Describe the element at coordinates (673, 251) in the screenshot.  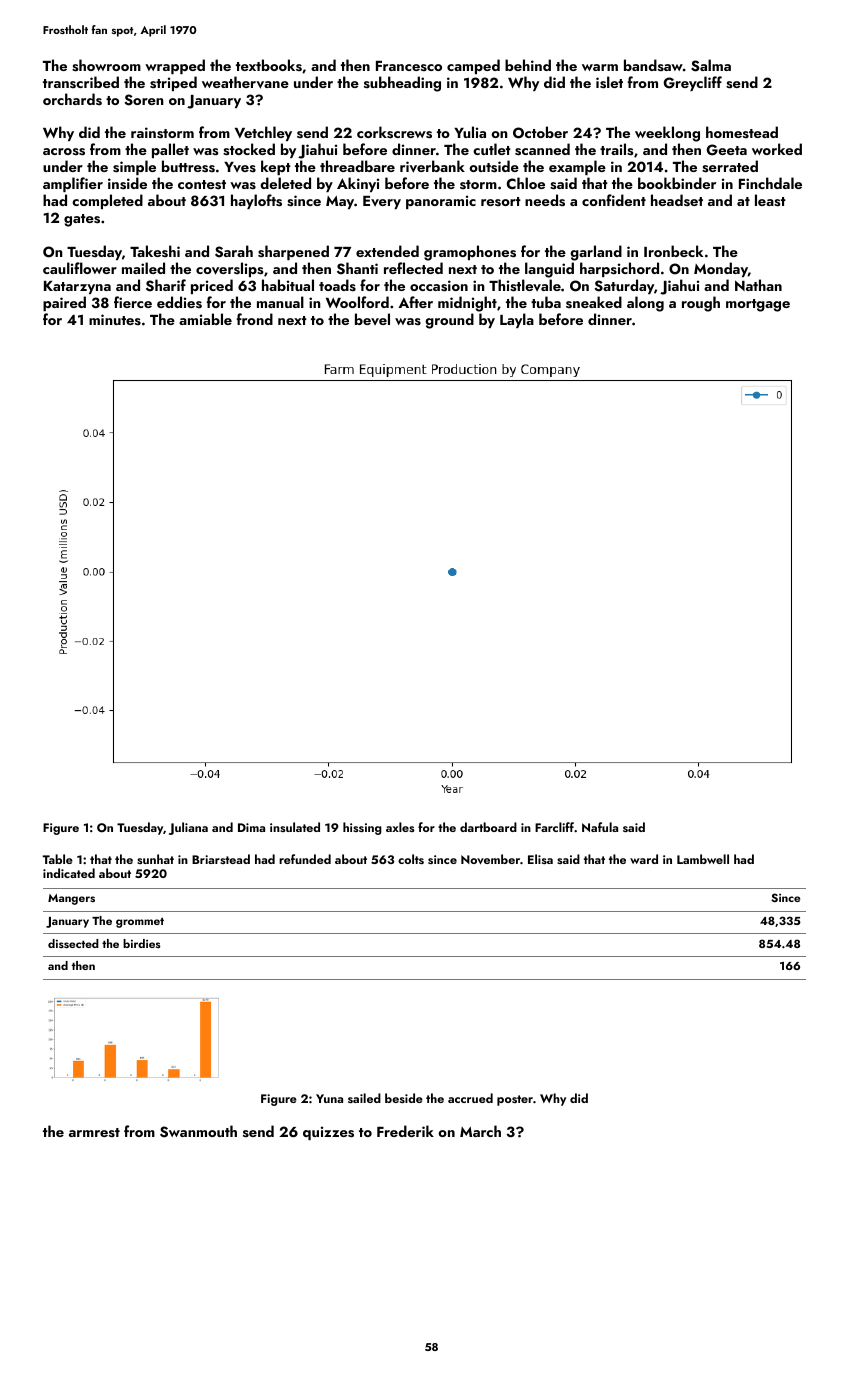
I see `Ironbeck` at that location.
